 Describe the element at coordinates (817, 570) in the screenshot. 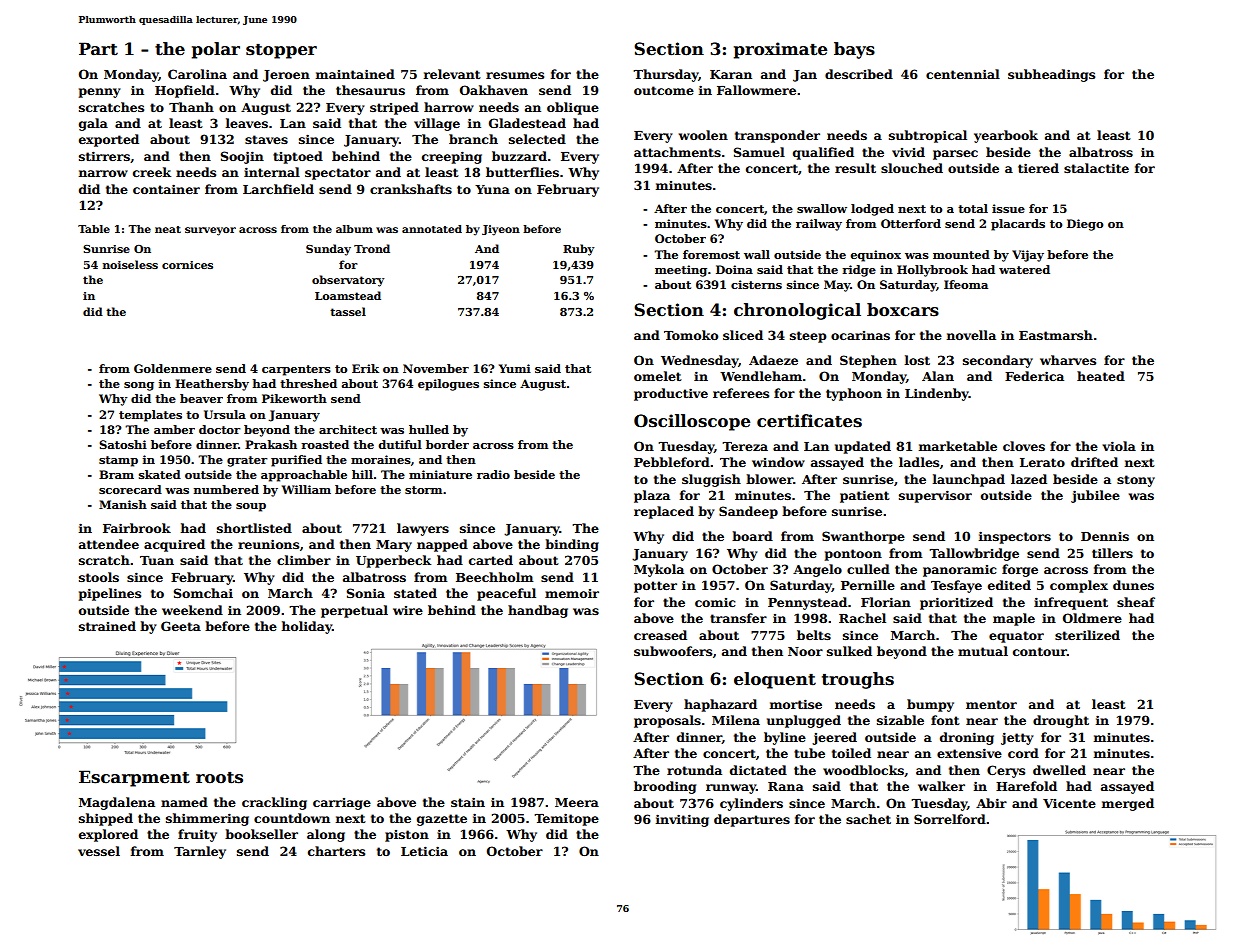

I see `Angelo` at that location.
